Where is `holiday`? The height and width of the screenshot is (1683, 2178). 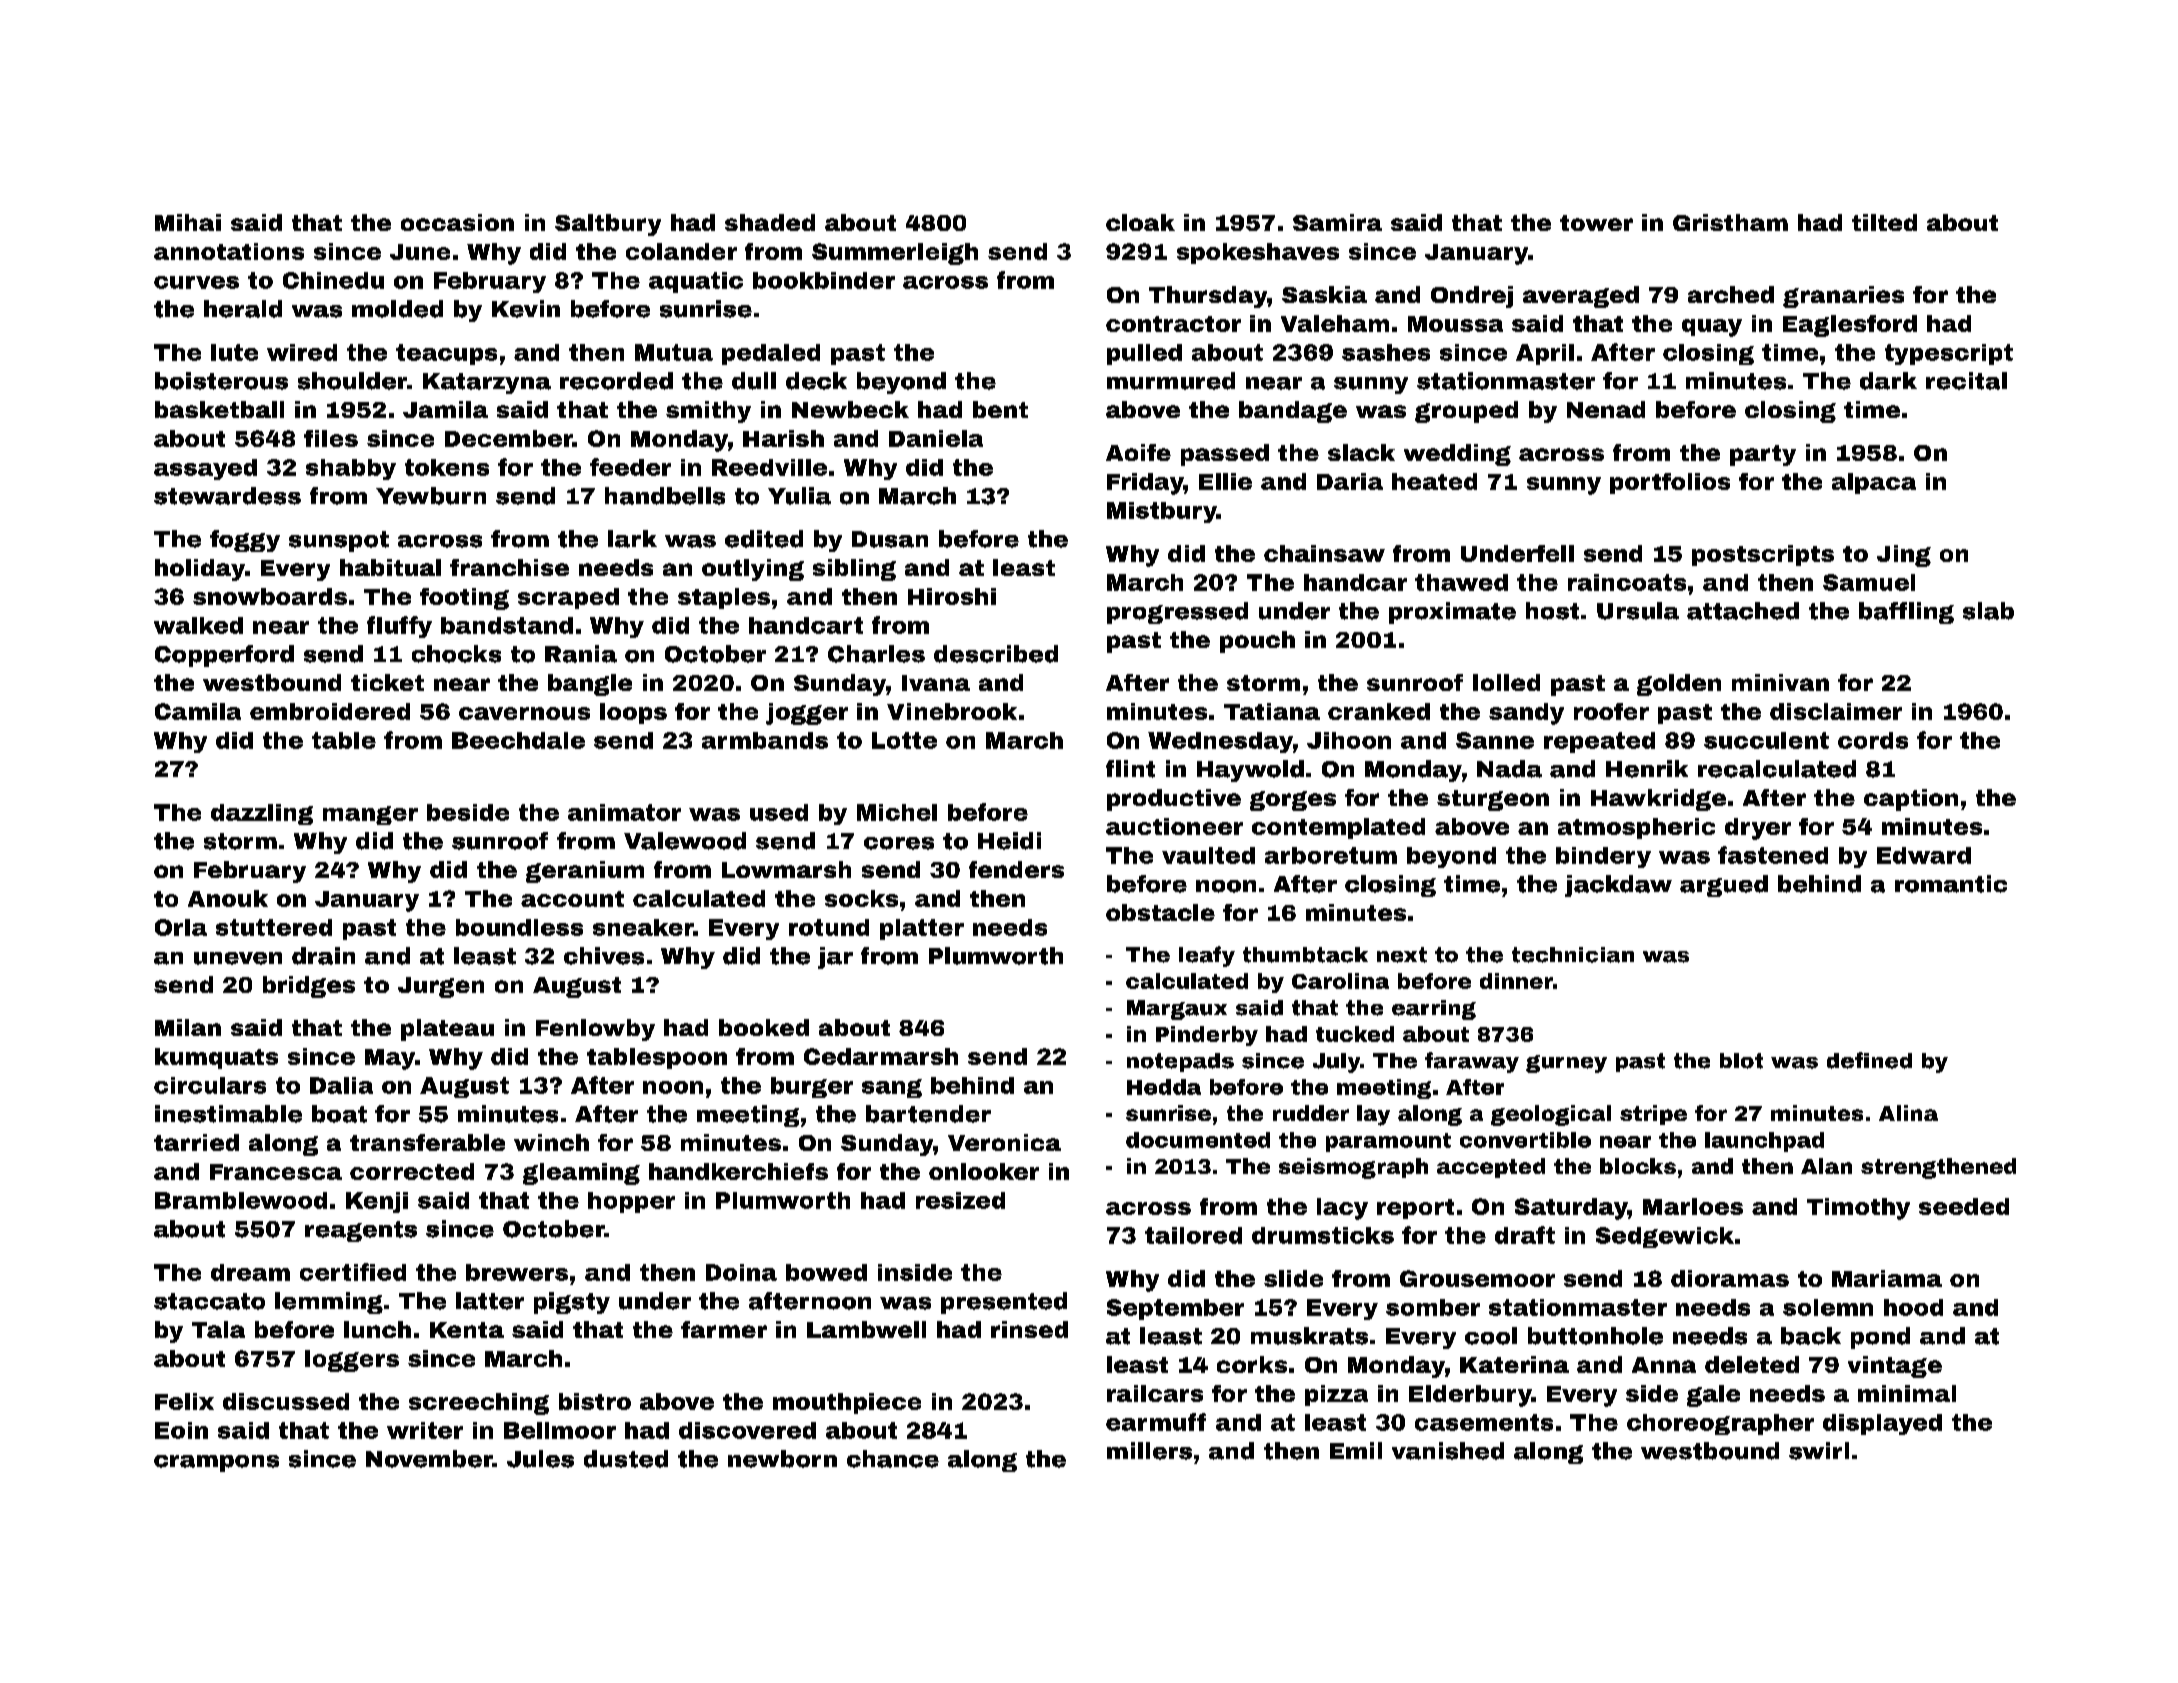 holiday is located at coordinates (200, 570).
